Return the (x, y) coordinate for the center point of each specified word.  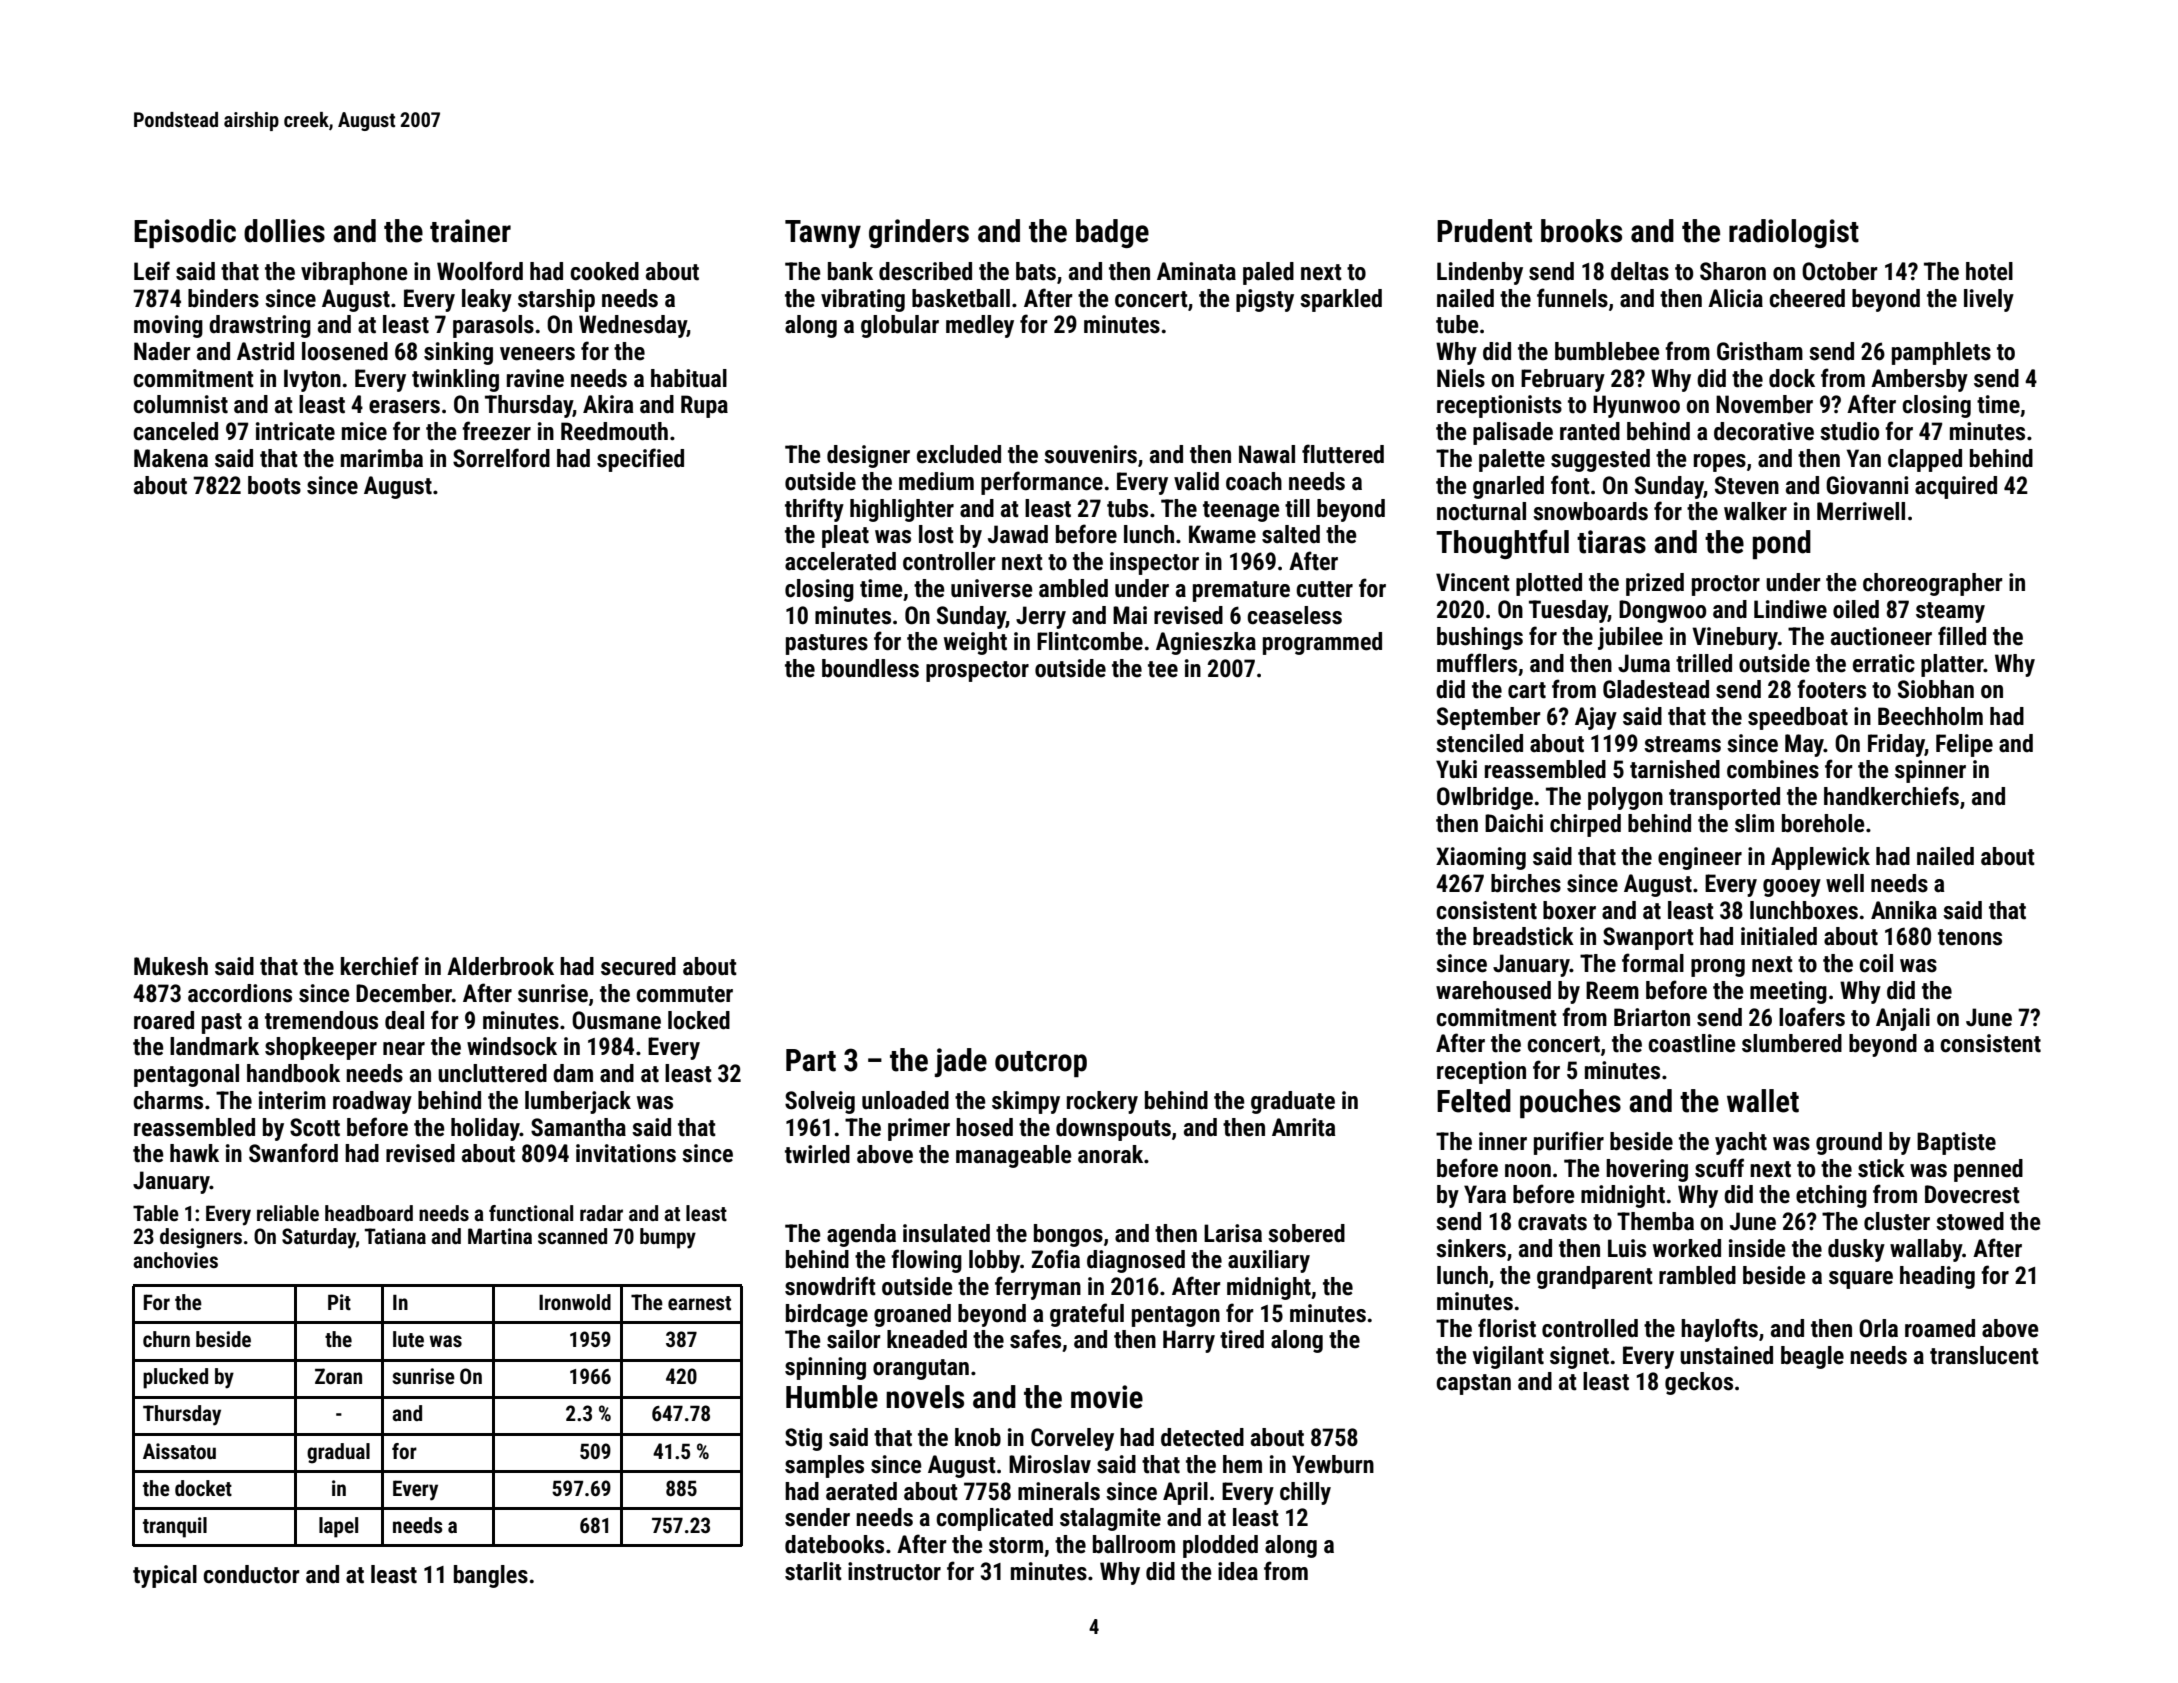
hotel (1989, 271)
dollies (284, 231)
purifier (1569, 1143)
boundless (870, 668)
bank (850, 271)
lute (408, 1339)
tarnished (1675, 769)
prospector (977, 671)
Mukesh (171, 966)
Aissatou (179, 1451)
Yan (1864, 458)
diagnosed (1136, 1261)
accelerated (840, 561)
